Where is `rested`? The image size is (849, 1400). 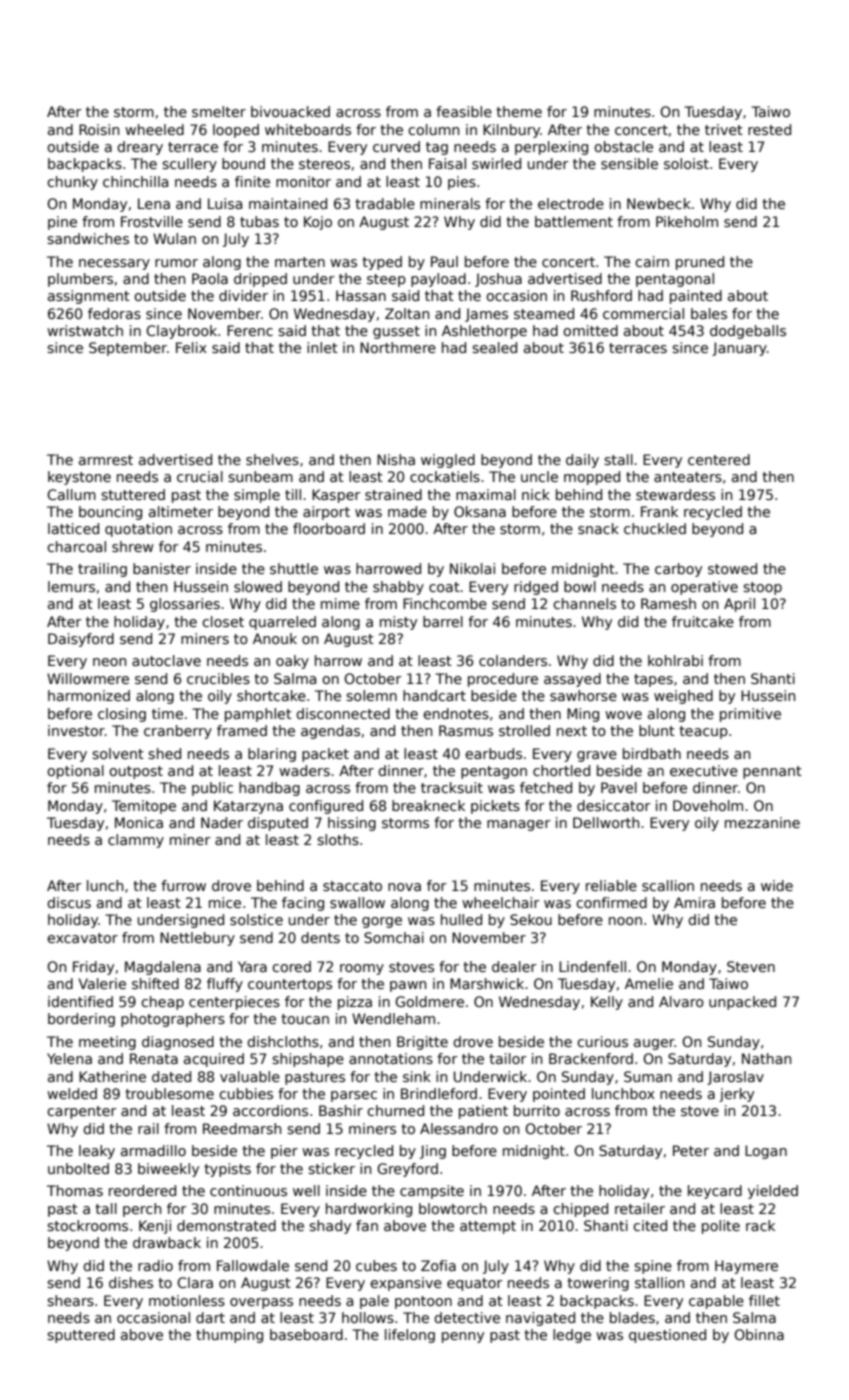
rested is located at coordinates (769, 129).
